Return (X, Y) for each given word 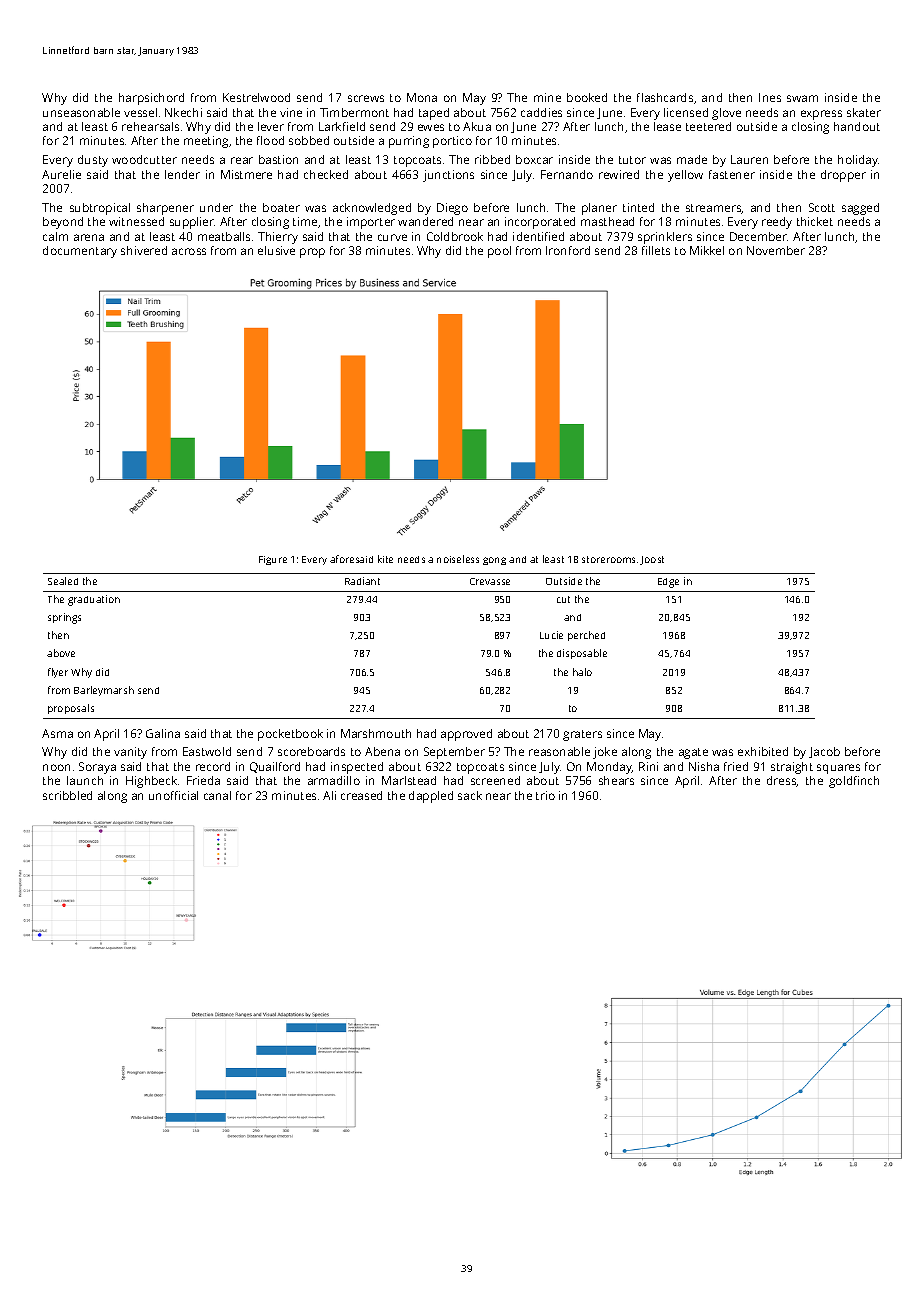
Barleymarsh (104, 691)
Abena (382, 751)
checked (326, 174)
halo (582, 672)
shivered (144, 250)
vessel (140, 112)
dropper (843, 176)
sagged (860, 209)
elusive (276, 250)
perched (586, 636)
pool (499, 252)
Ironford (568, 250)
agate (693, 753)
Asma (57, 733)
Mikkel (707, 250)
